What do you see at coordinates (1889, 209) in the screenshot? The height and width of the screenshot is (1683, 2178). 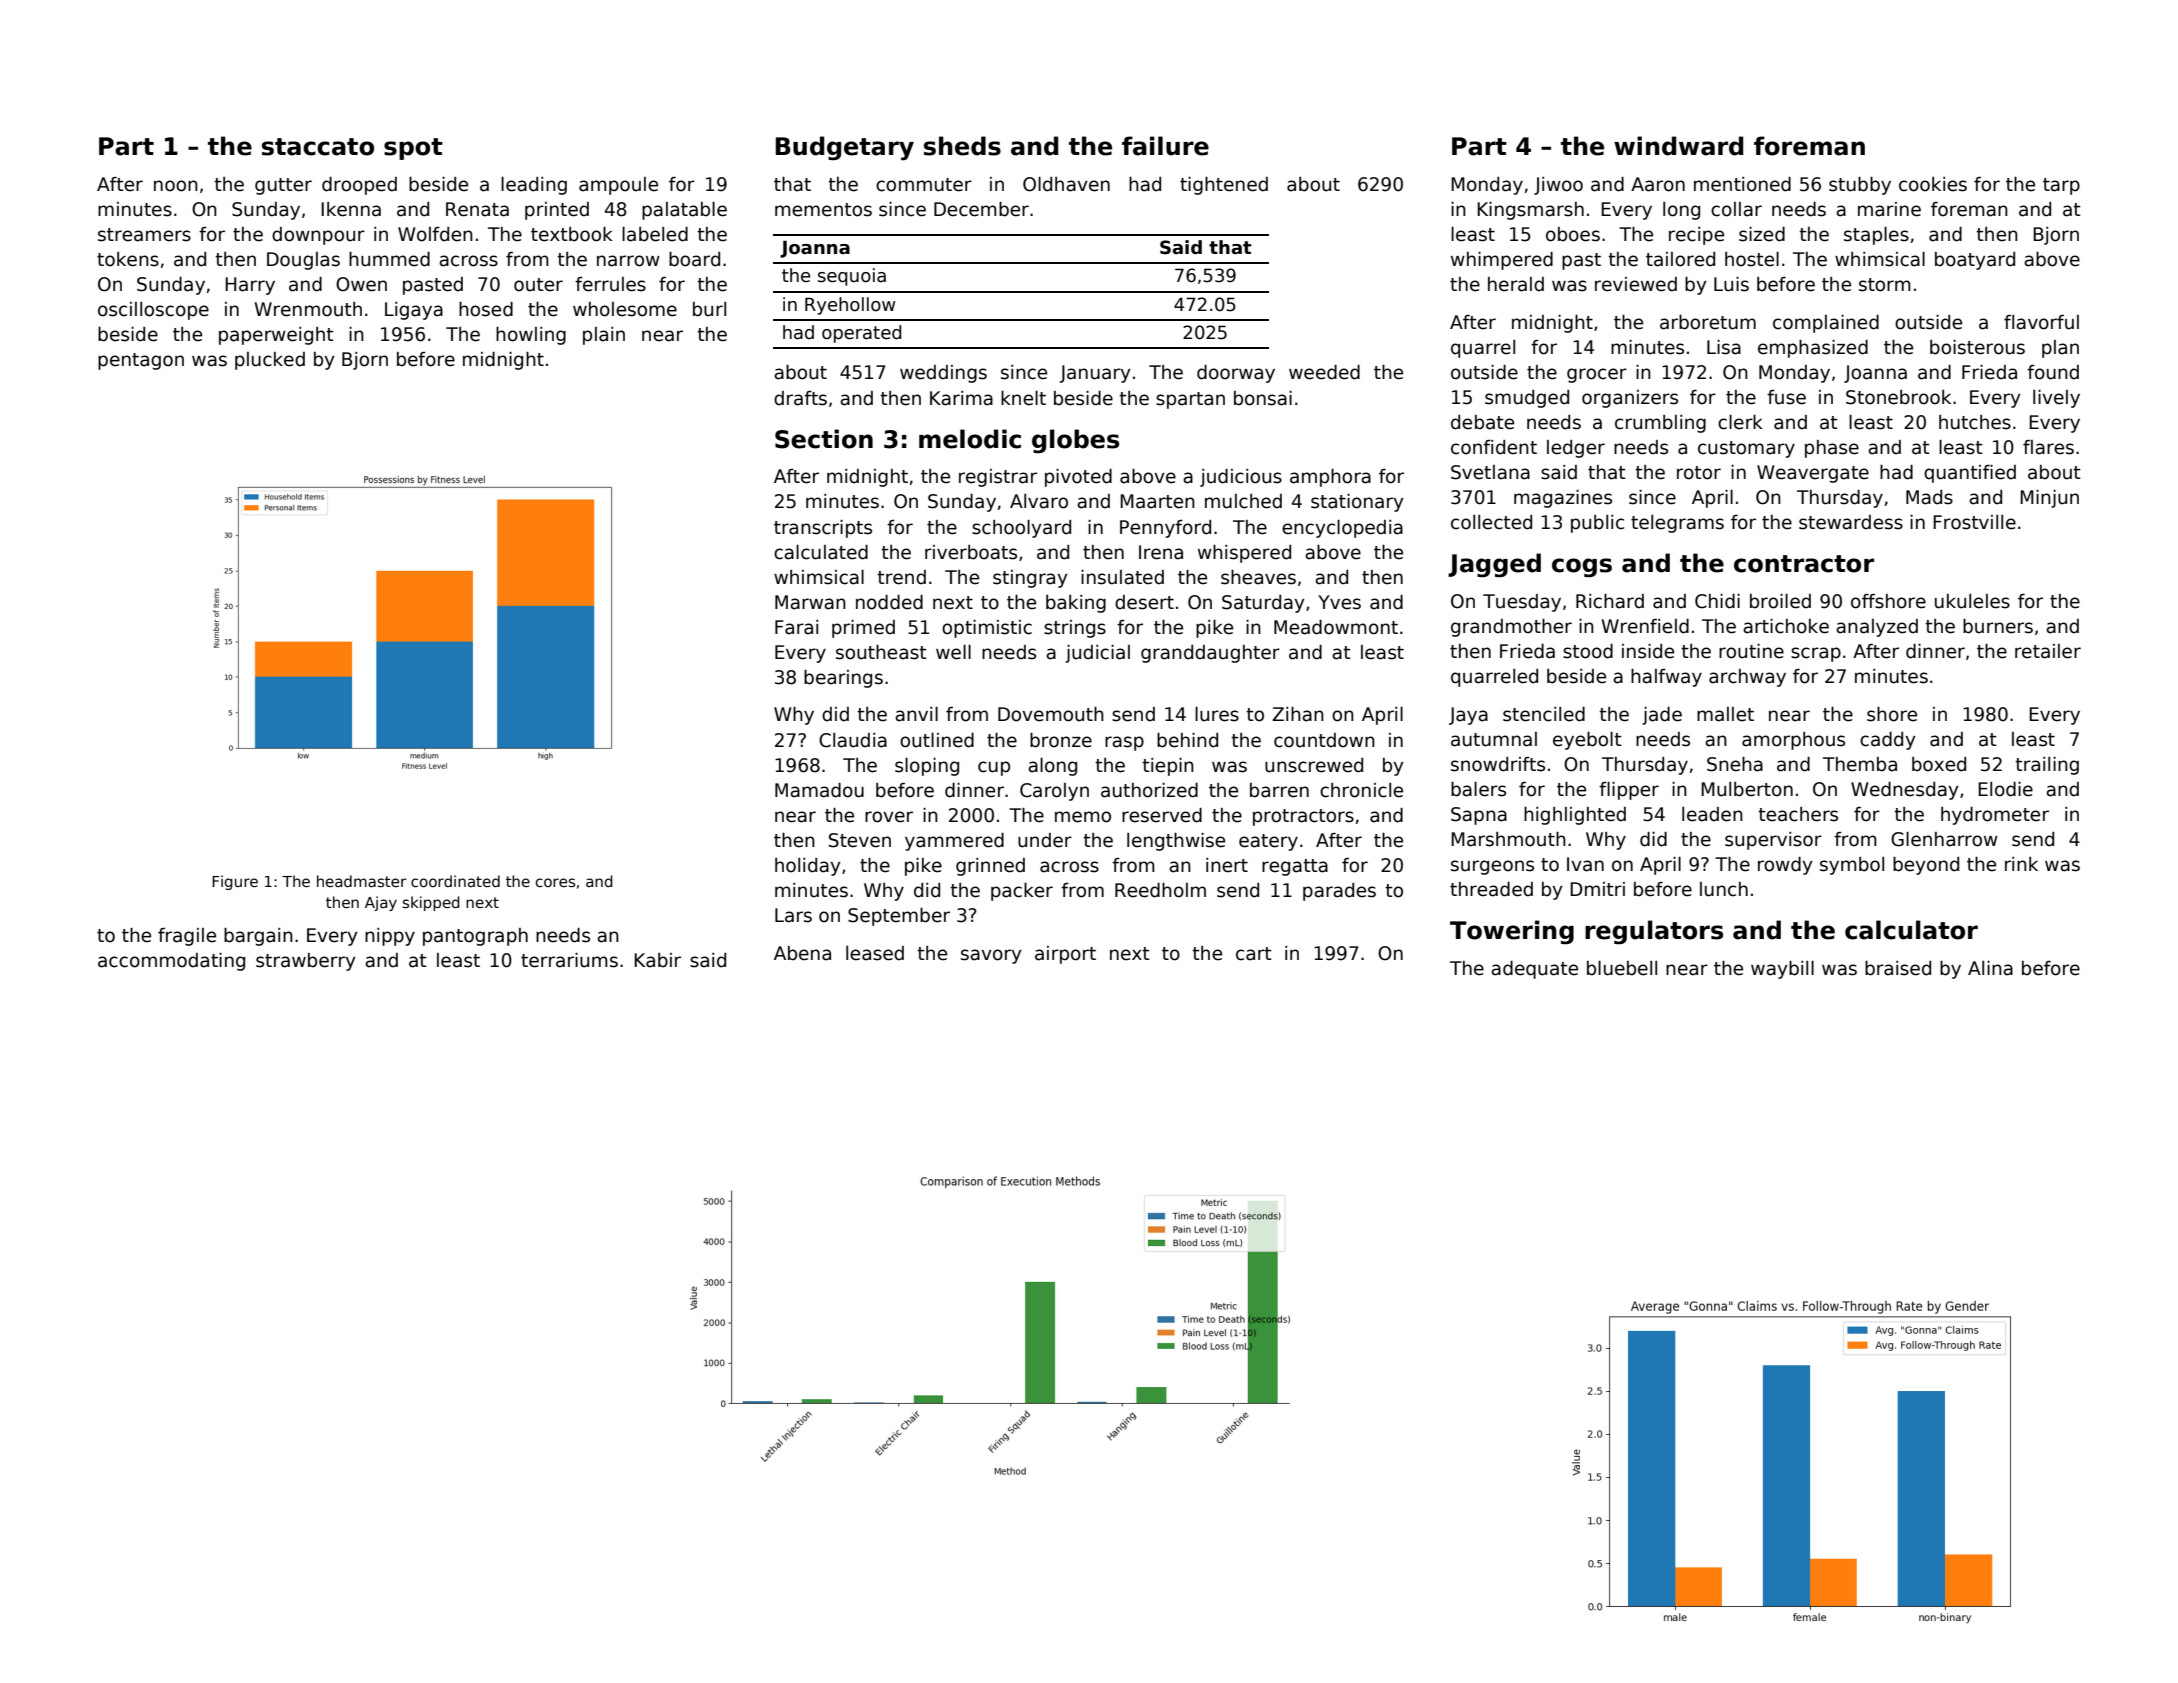 I see `marine` at bounding box center [1889, 209].
